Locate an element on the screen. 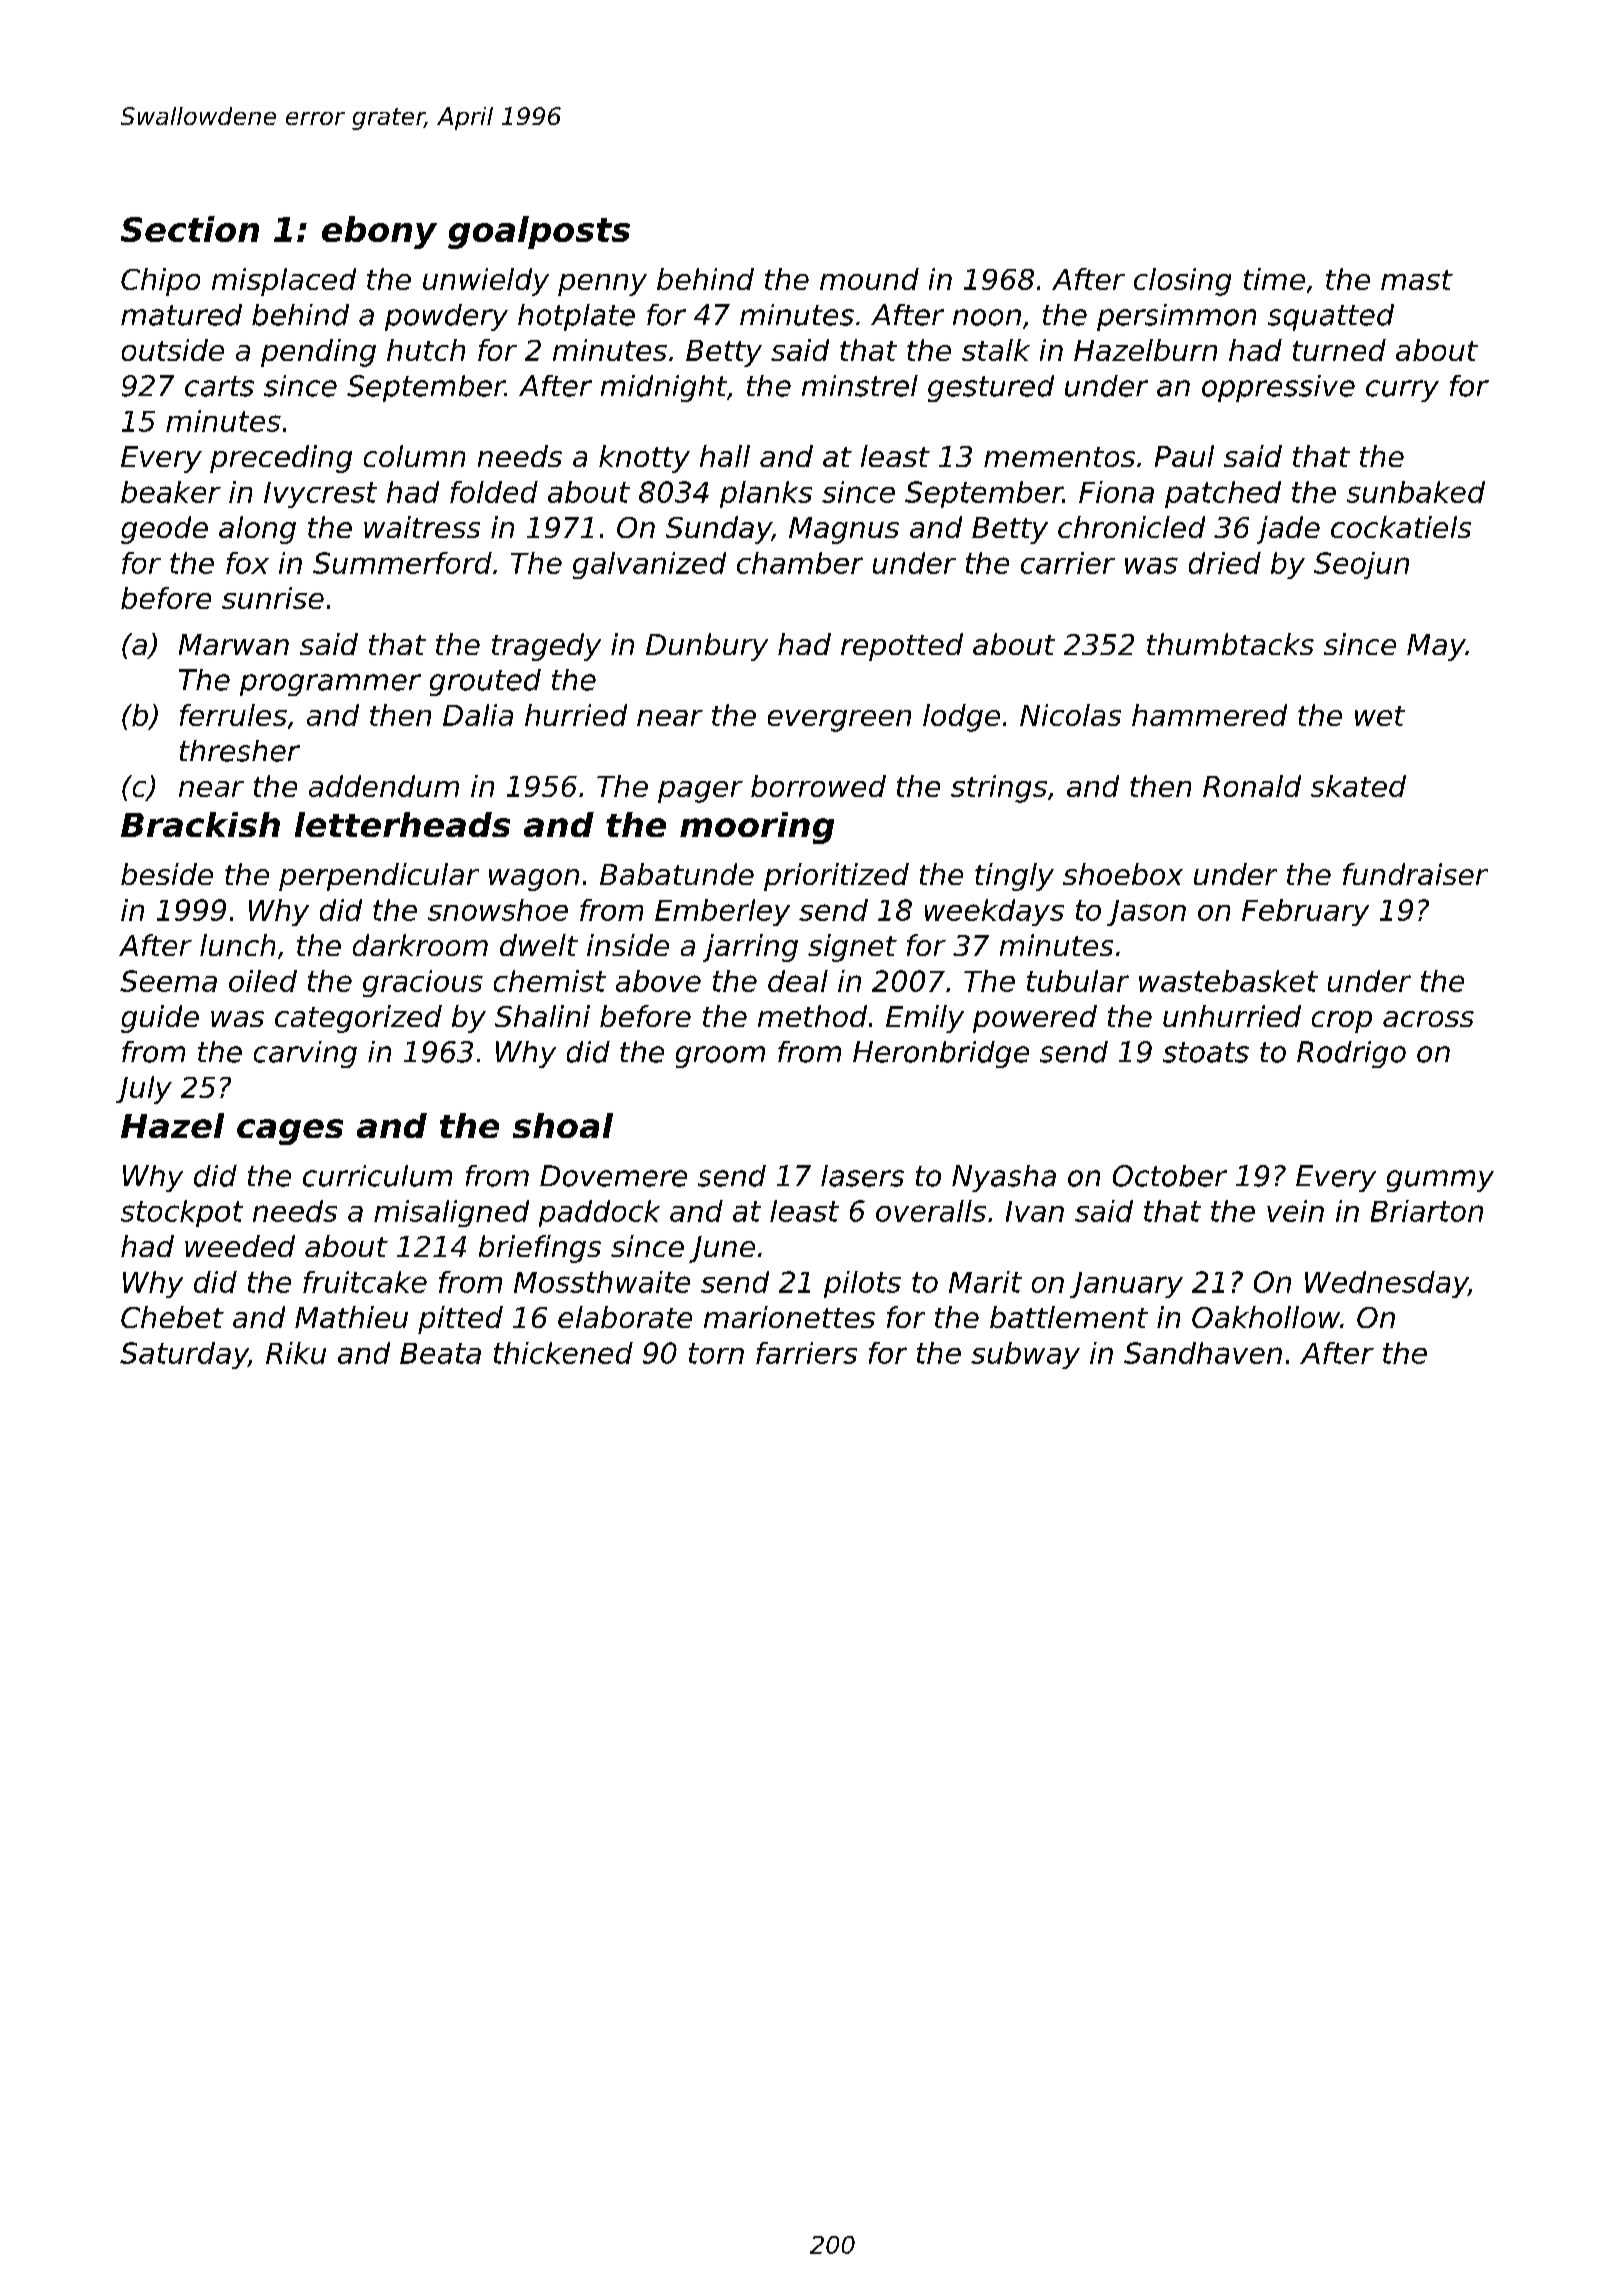 The width and height of the screenshot is (1620, 2292). cockatiels is located at coordinates (1401, 527).
